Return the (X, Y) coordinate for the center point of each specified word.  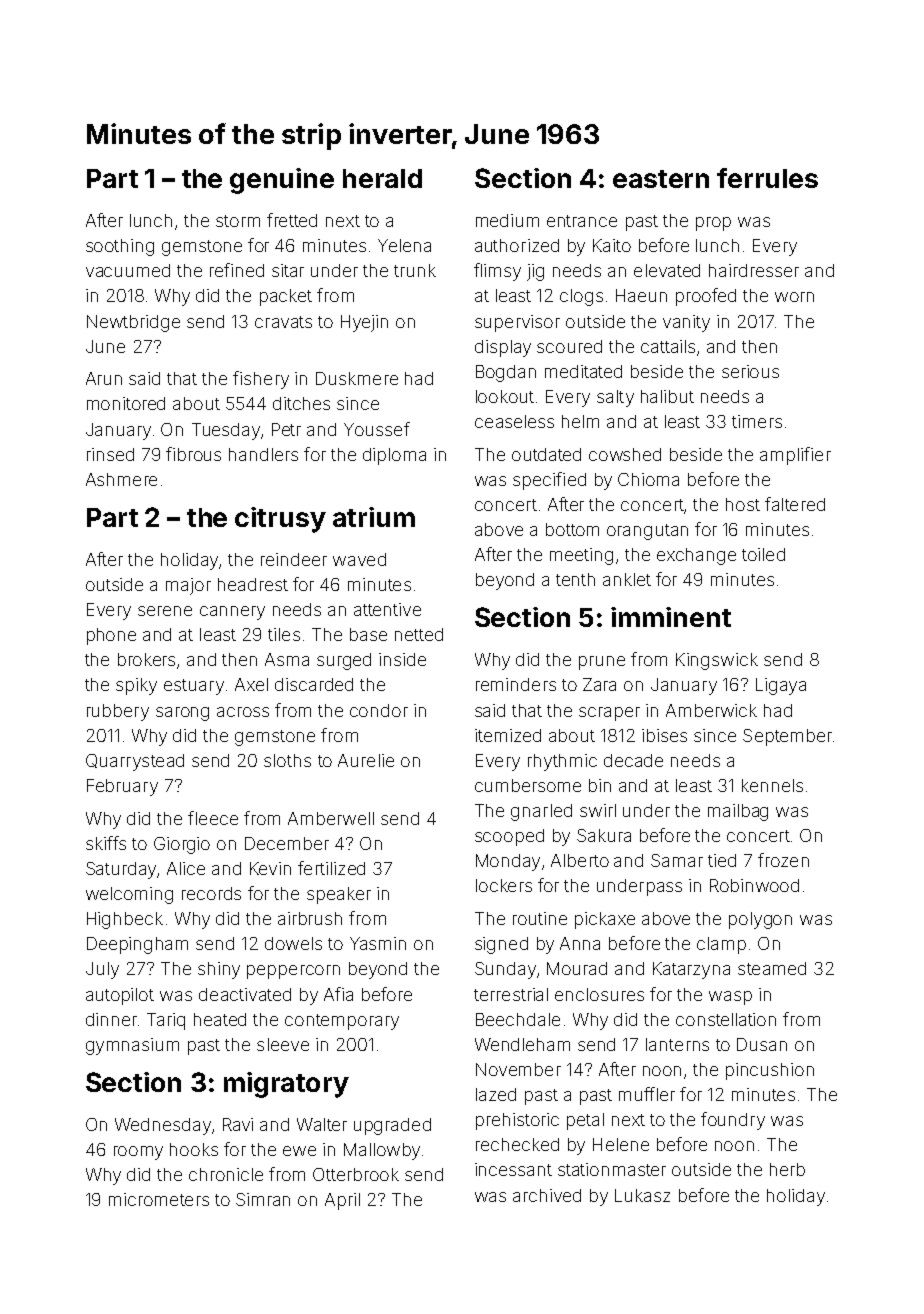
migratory (286, 1085)
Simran (263, 1199)
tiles (284, 634)
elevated (667, 270)
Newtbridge (133, 323)
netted (419, 634)
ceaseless (514, 421)
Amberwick (711, 710)
